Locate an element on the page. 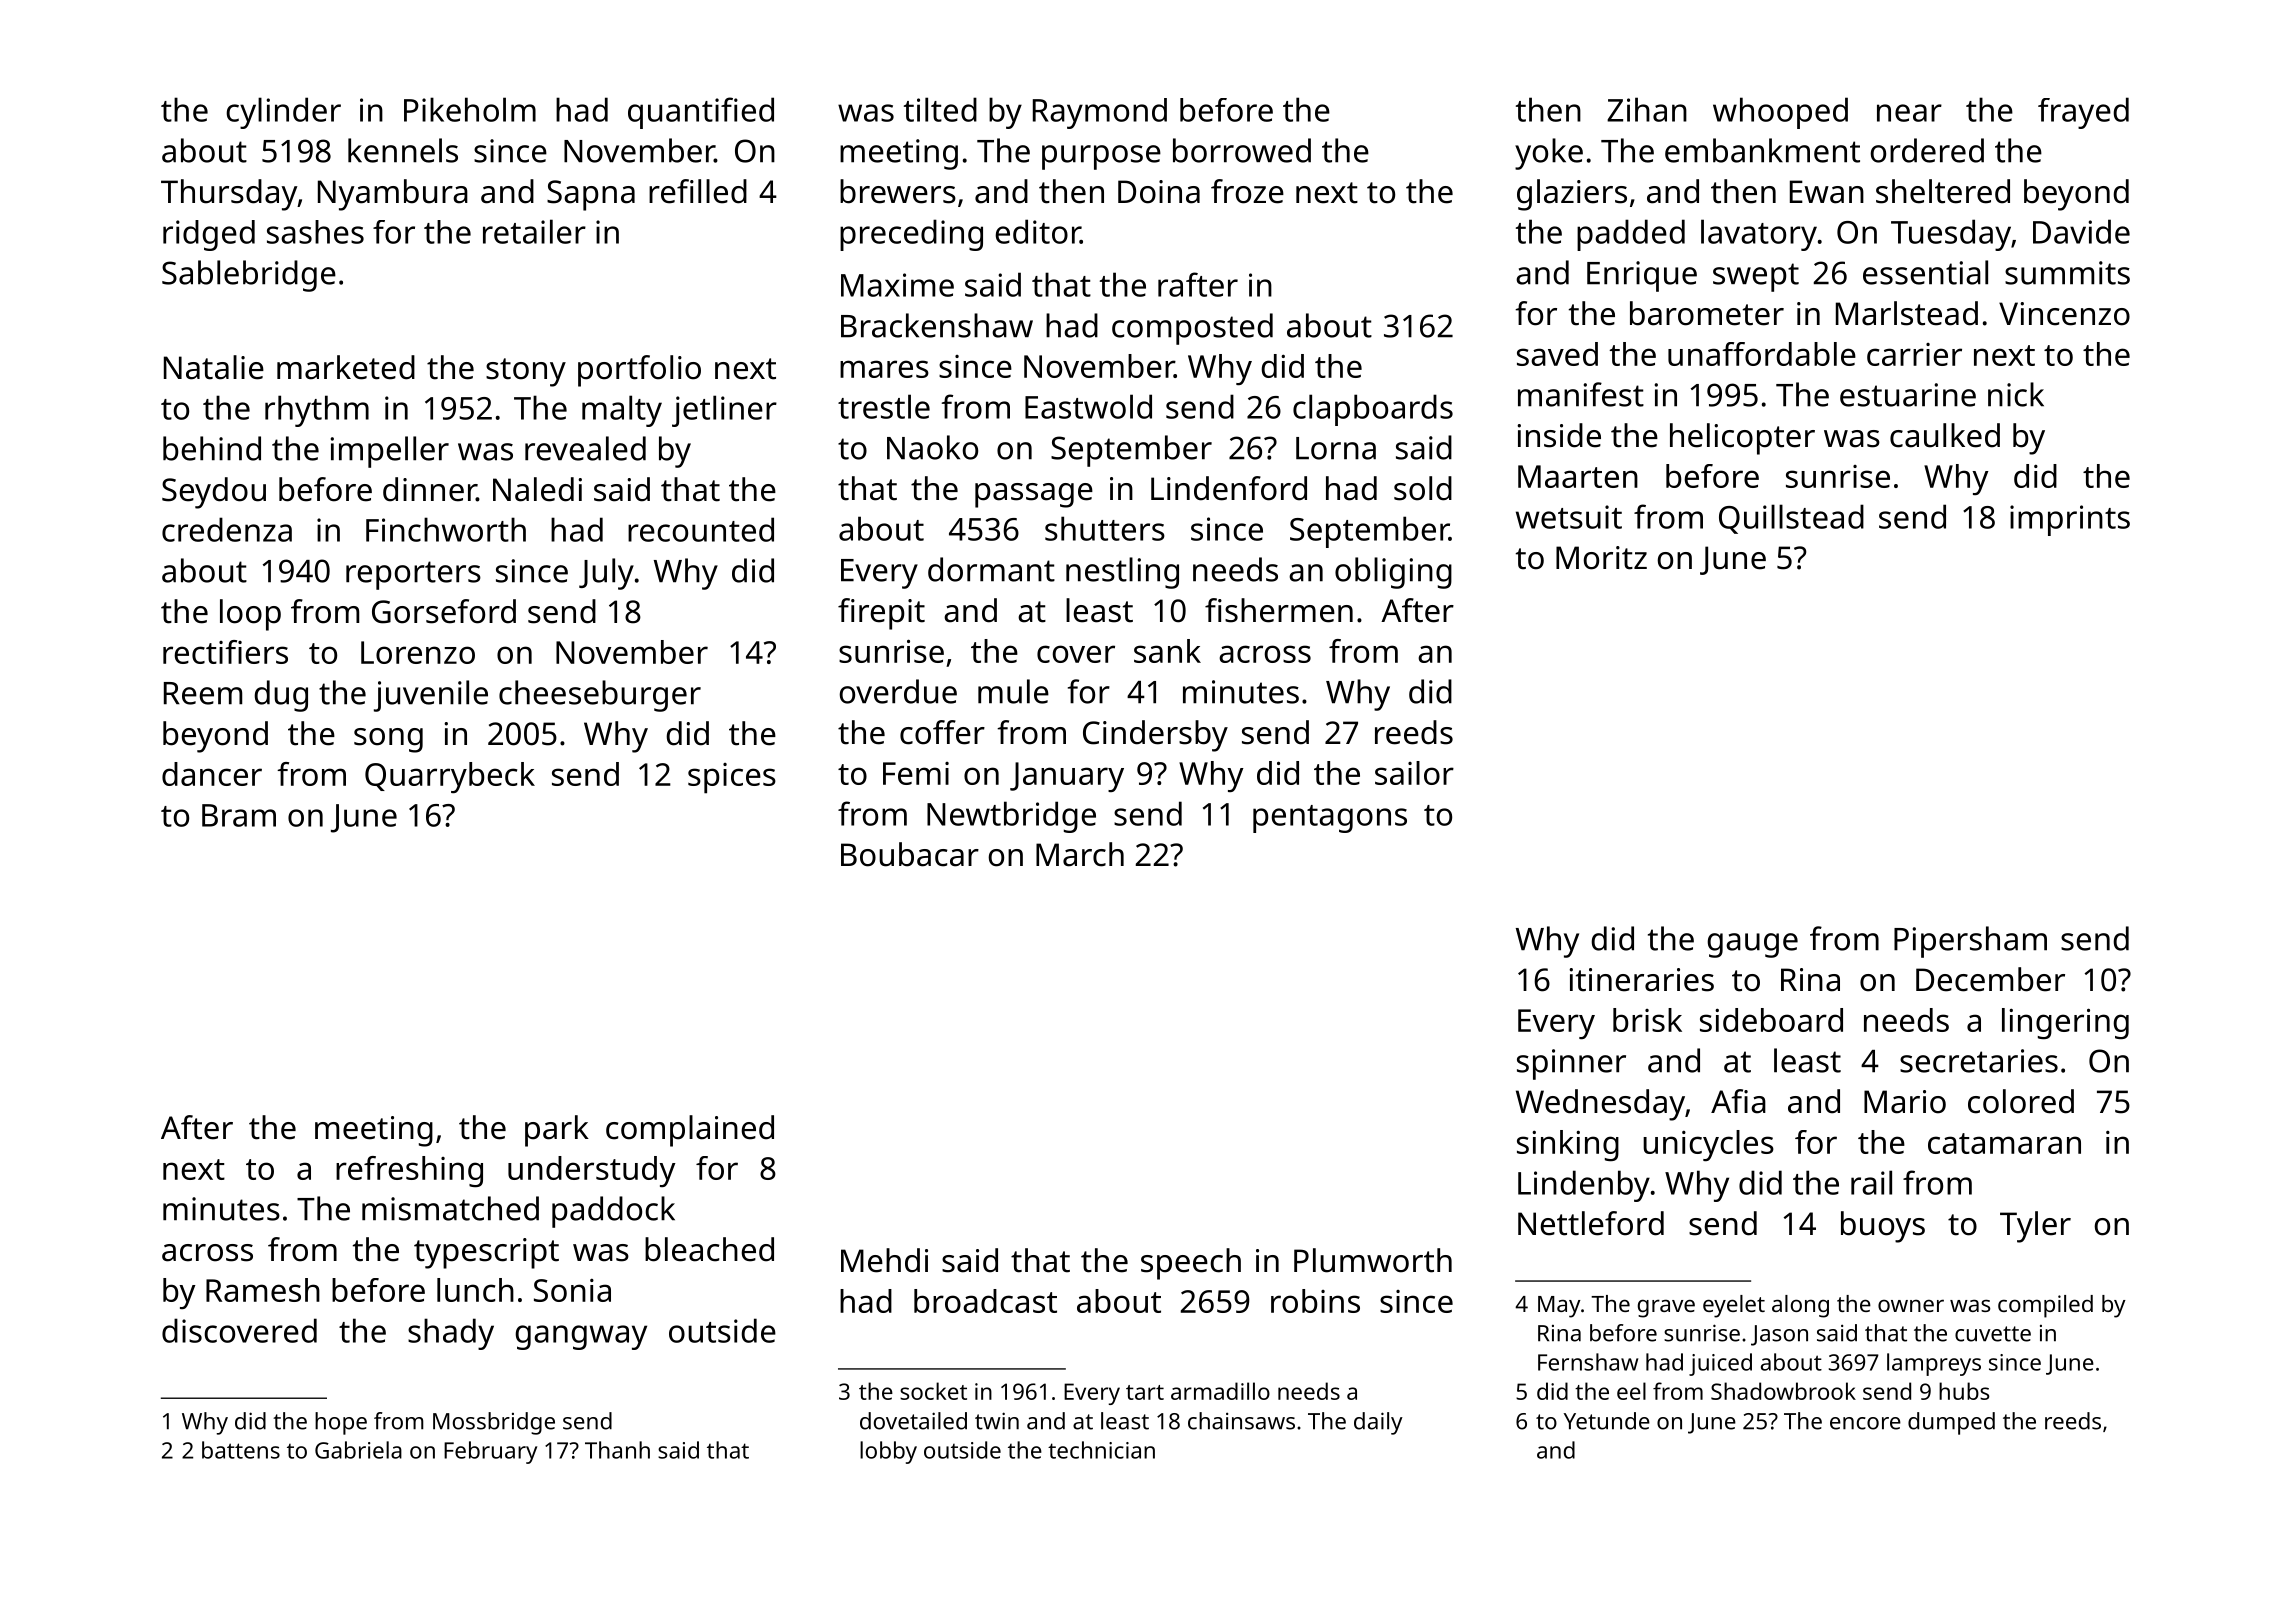 The height and width of the image is (1620, 2292). Pipersham is located at coordinates (1970, 942).
